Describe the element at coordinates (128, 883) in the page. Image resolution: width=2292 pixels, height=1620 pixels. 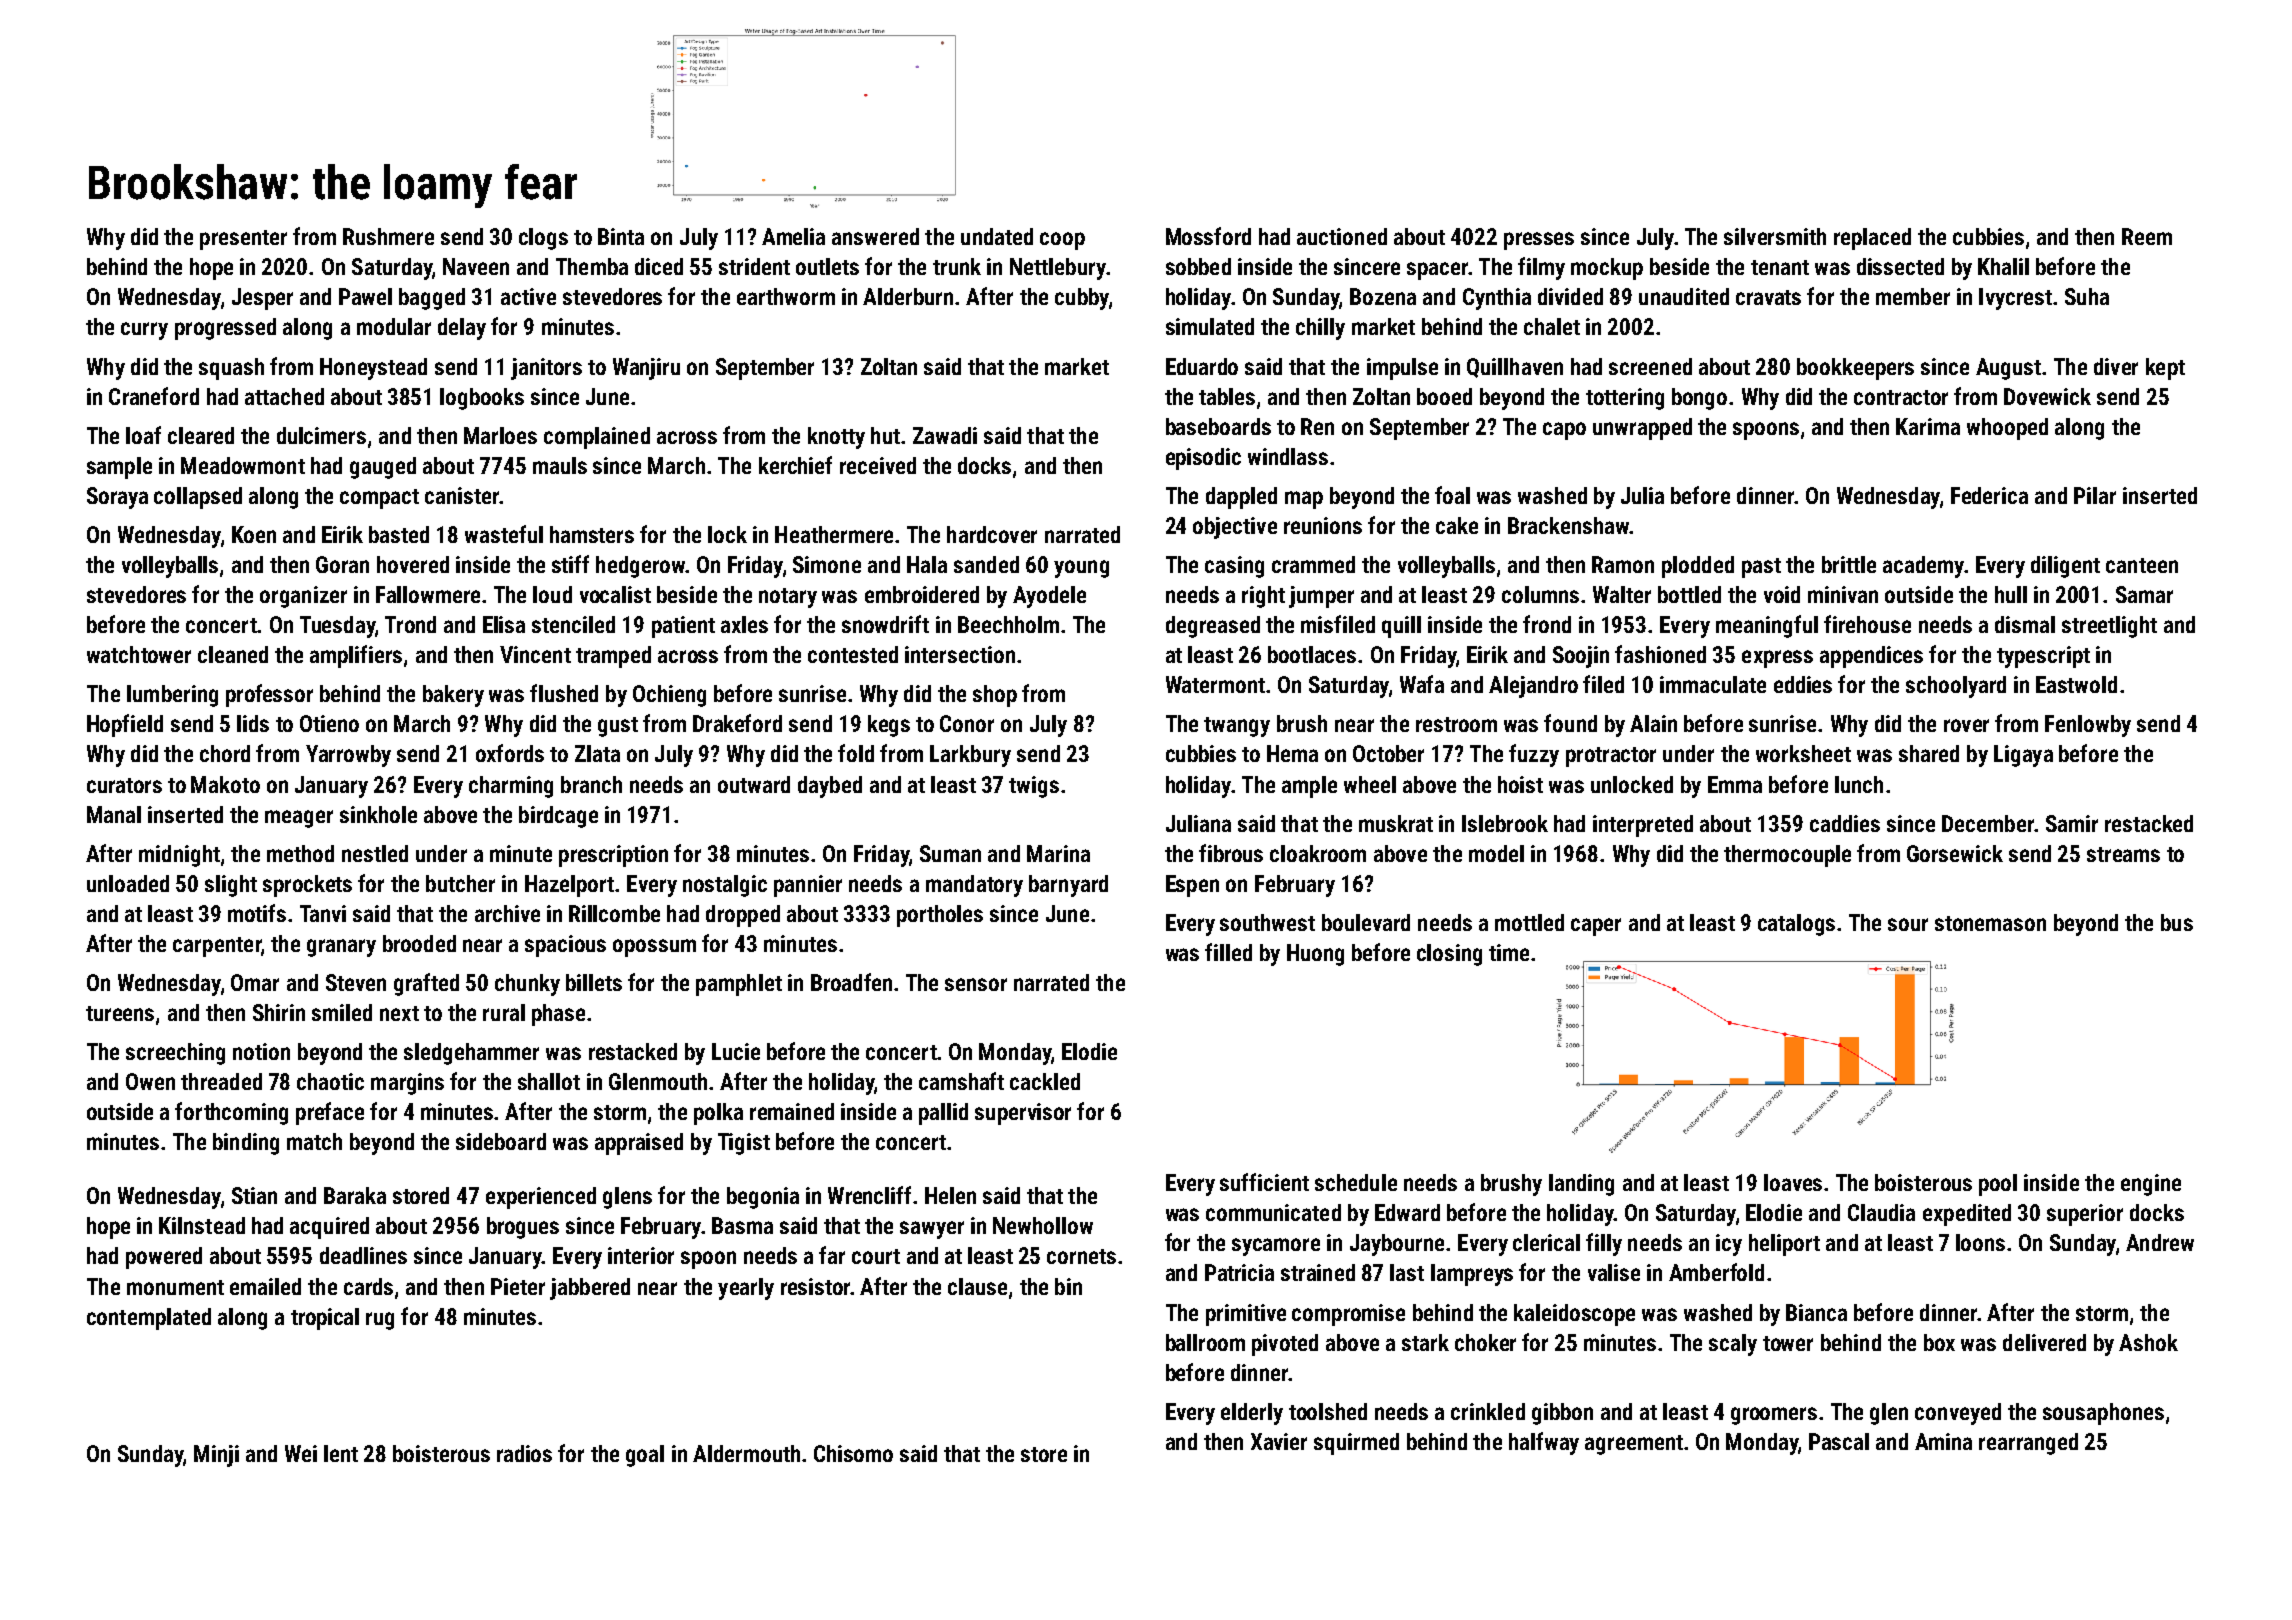
I see `unloaded` at that location.
